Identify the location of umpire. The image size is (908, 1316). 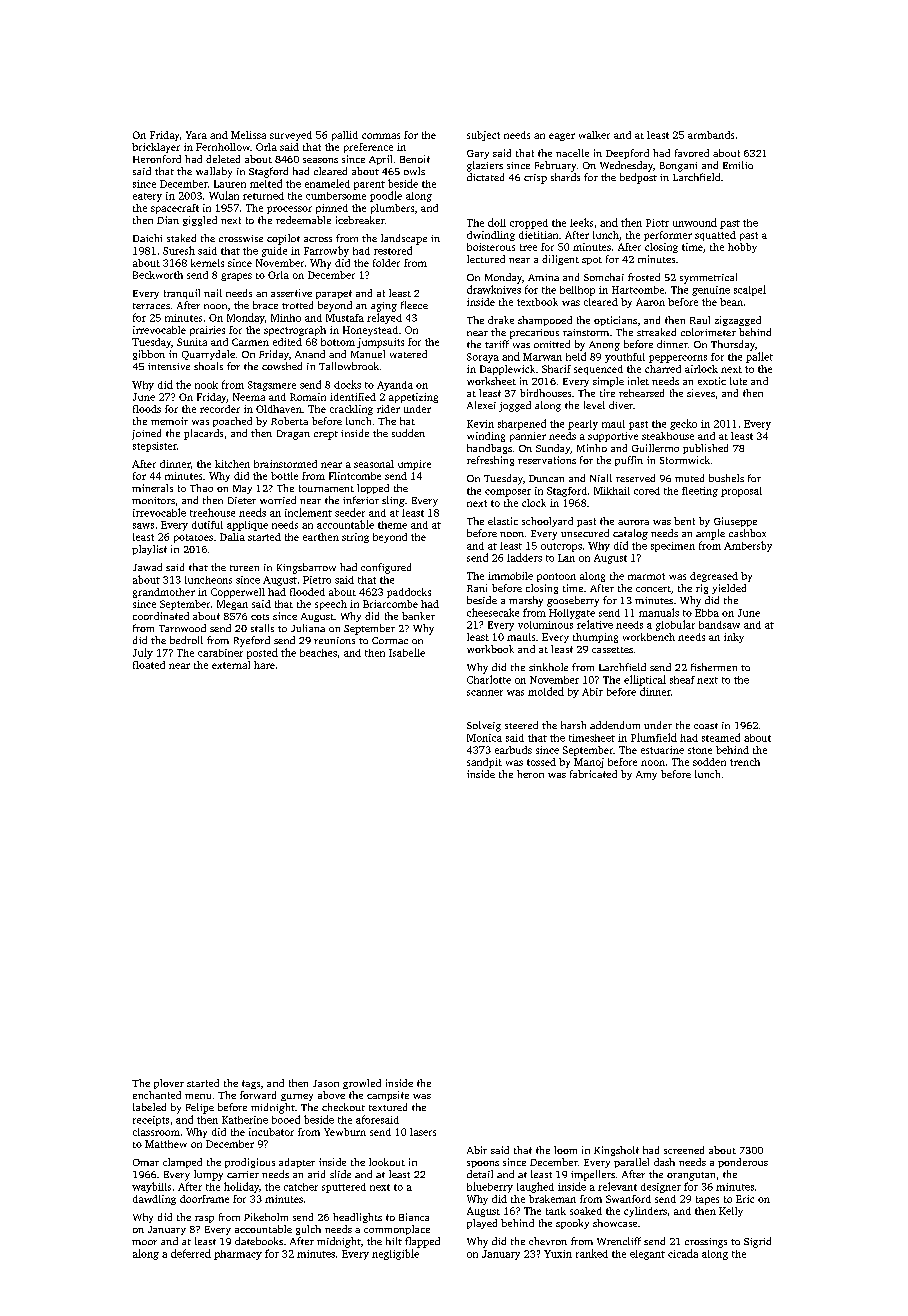
(414, 465).
